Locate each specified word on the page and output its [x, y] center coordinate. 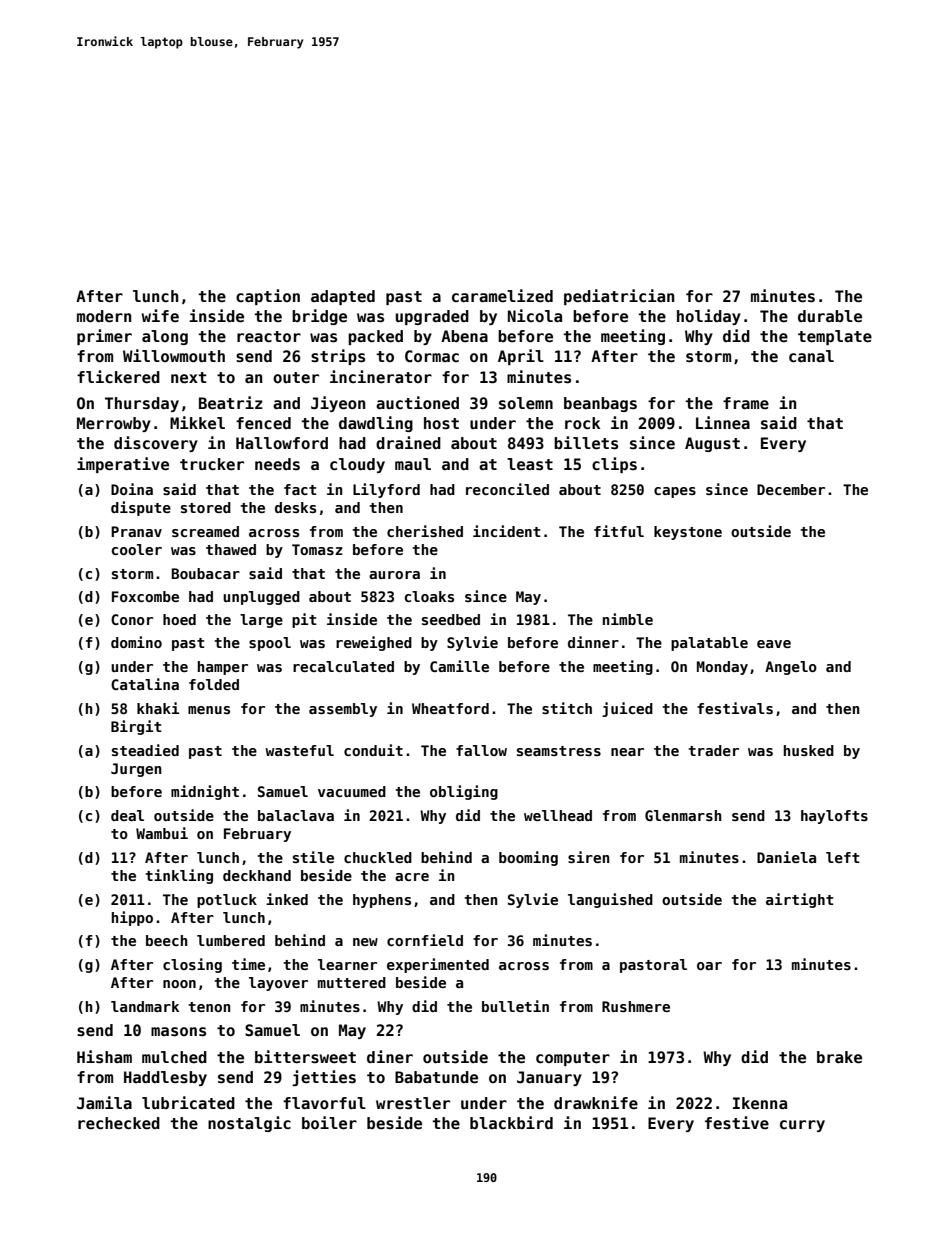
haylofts [834, 817]
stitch [567, 708]
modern [104, 316]
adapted [343, 297]
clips [614, 465]
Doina [132, 489]
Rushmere [636, 1006]
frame [746, 403]
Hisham [104, 1057]
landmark [145, 1006]
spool [270, 644]
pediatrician [619, 297]
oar [709, 966]
